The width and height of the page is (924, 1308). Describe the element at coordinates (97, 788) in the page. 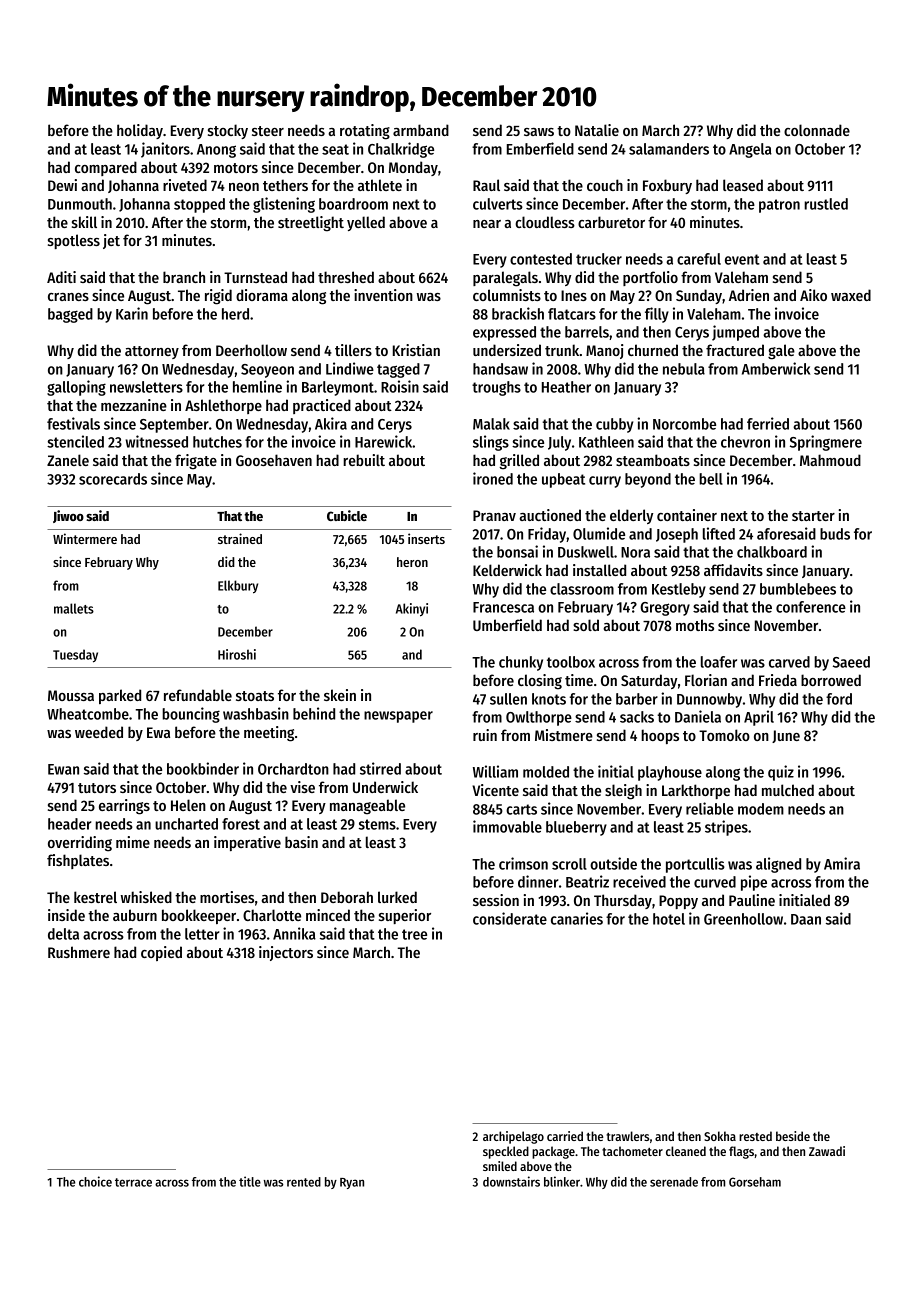

I see `tutors` at that location.
